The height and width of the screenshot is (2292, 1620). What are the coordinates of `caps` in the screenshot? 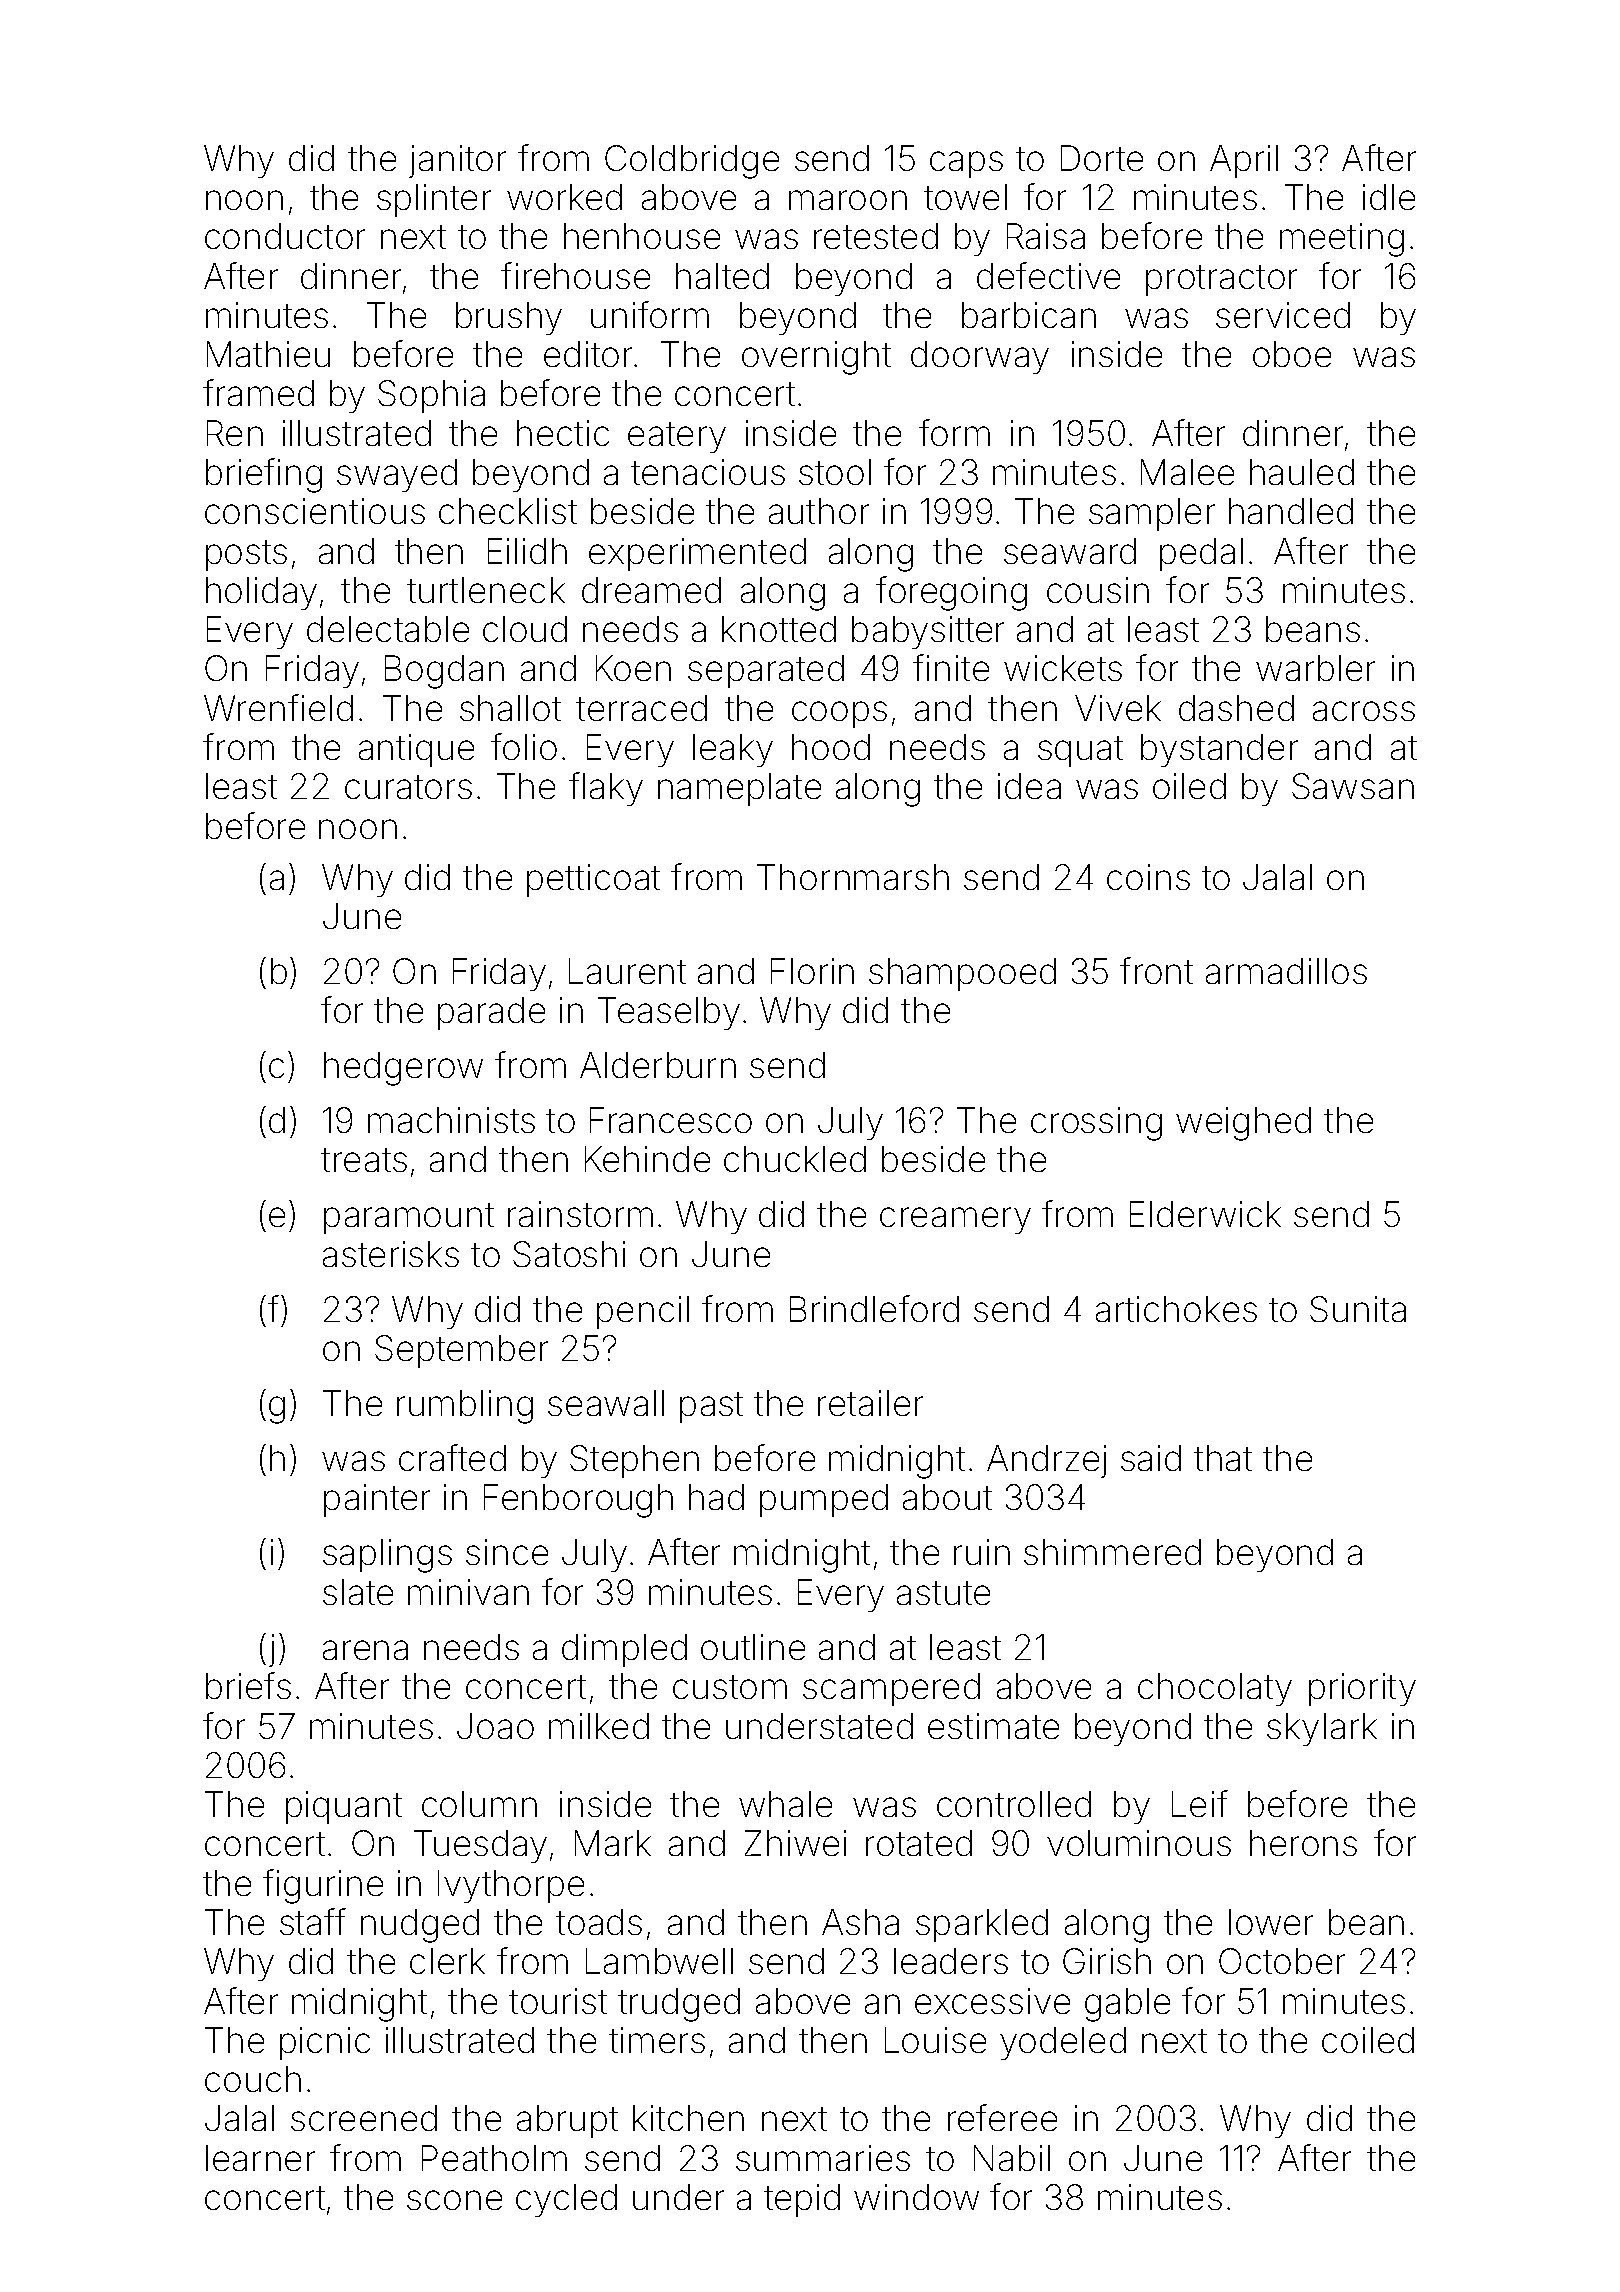 It's located at (966, 164).
